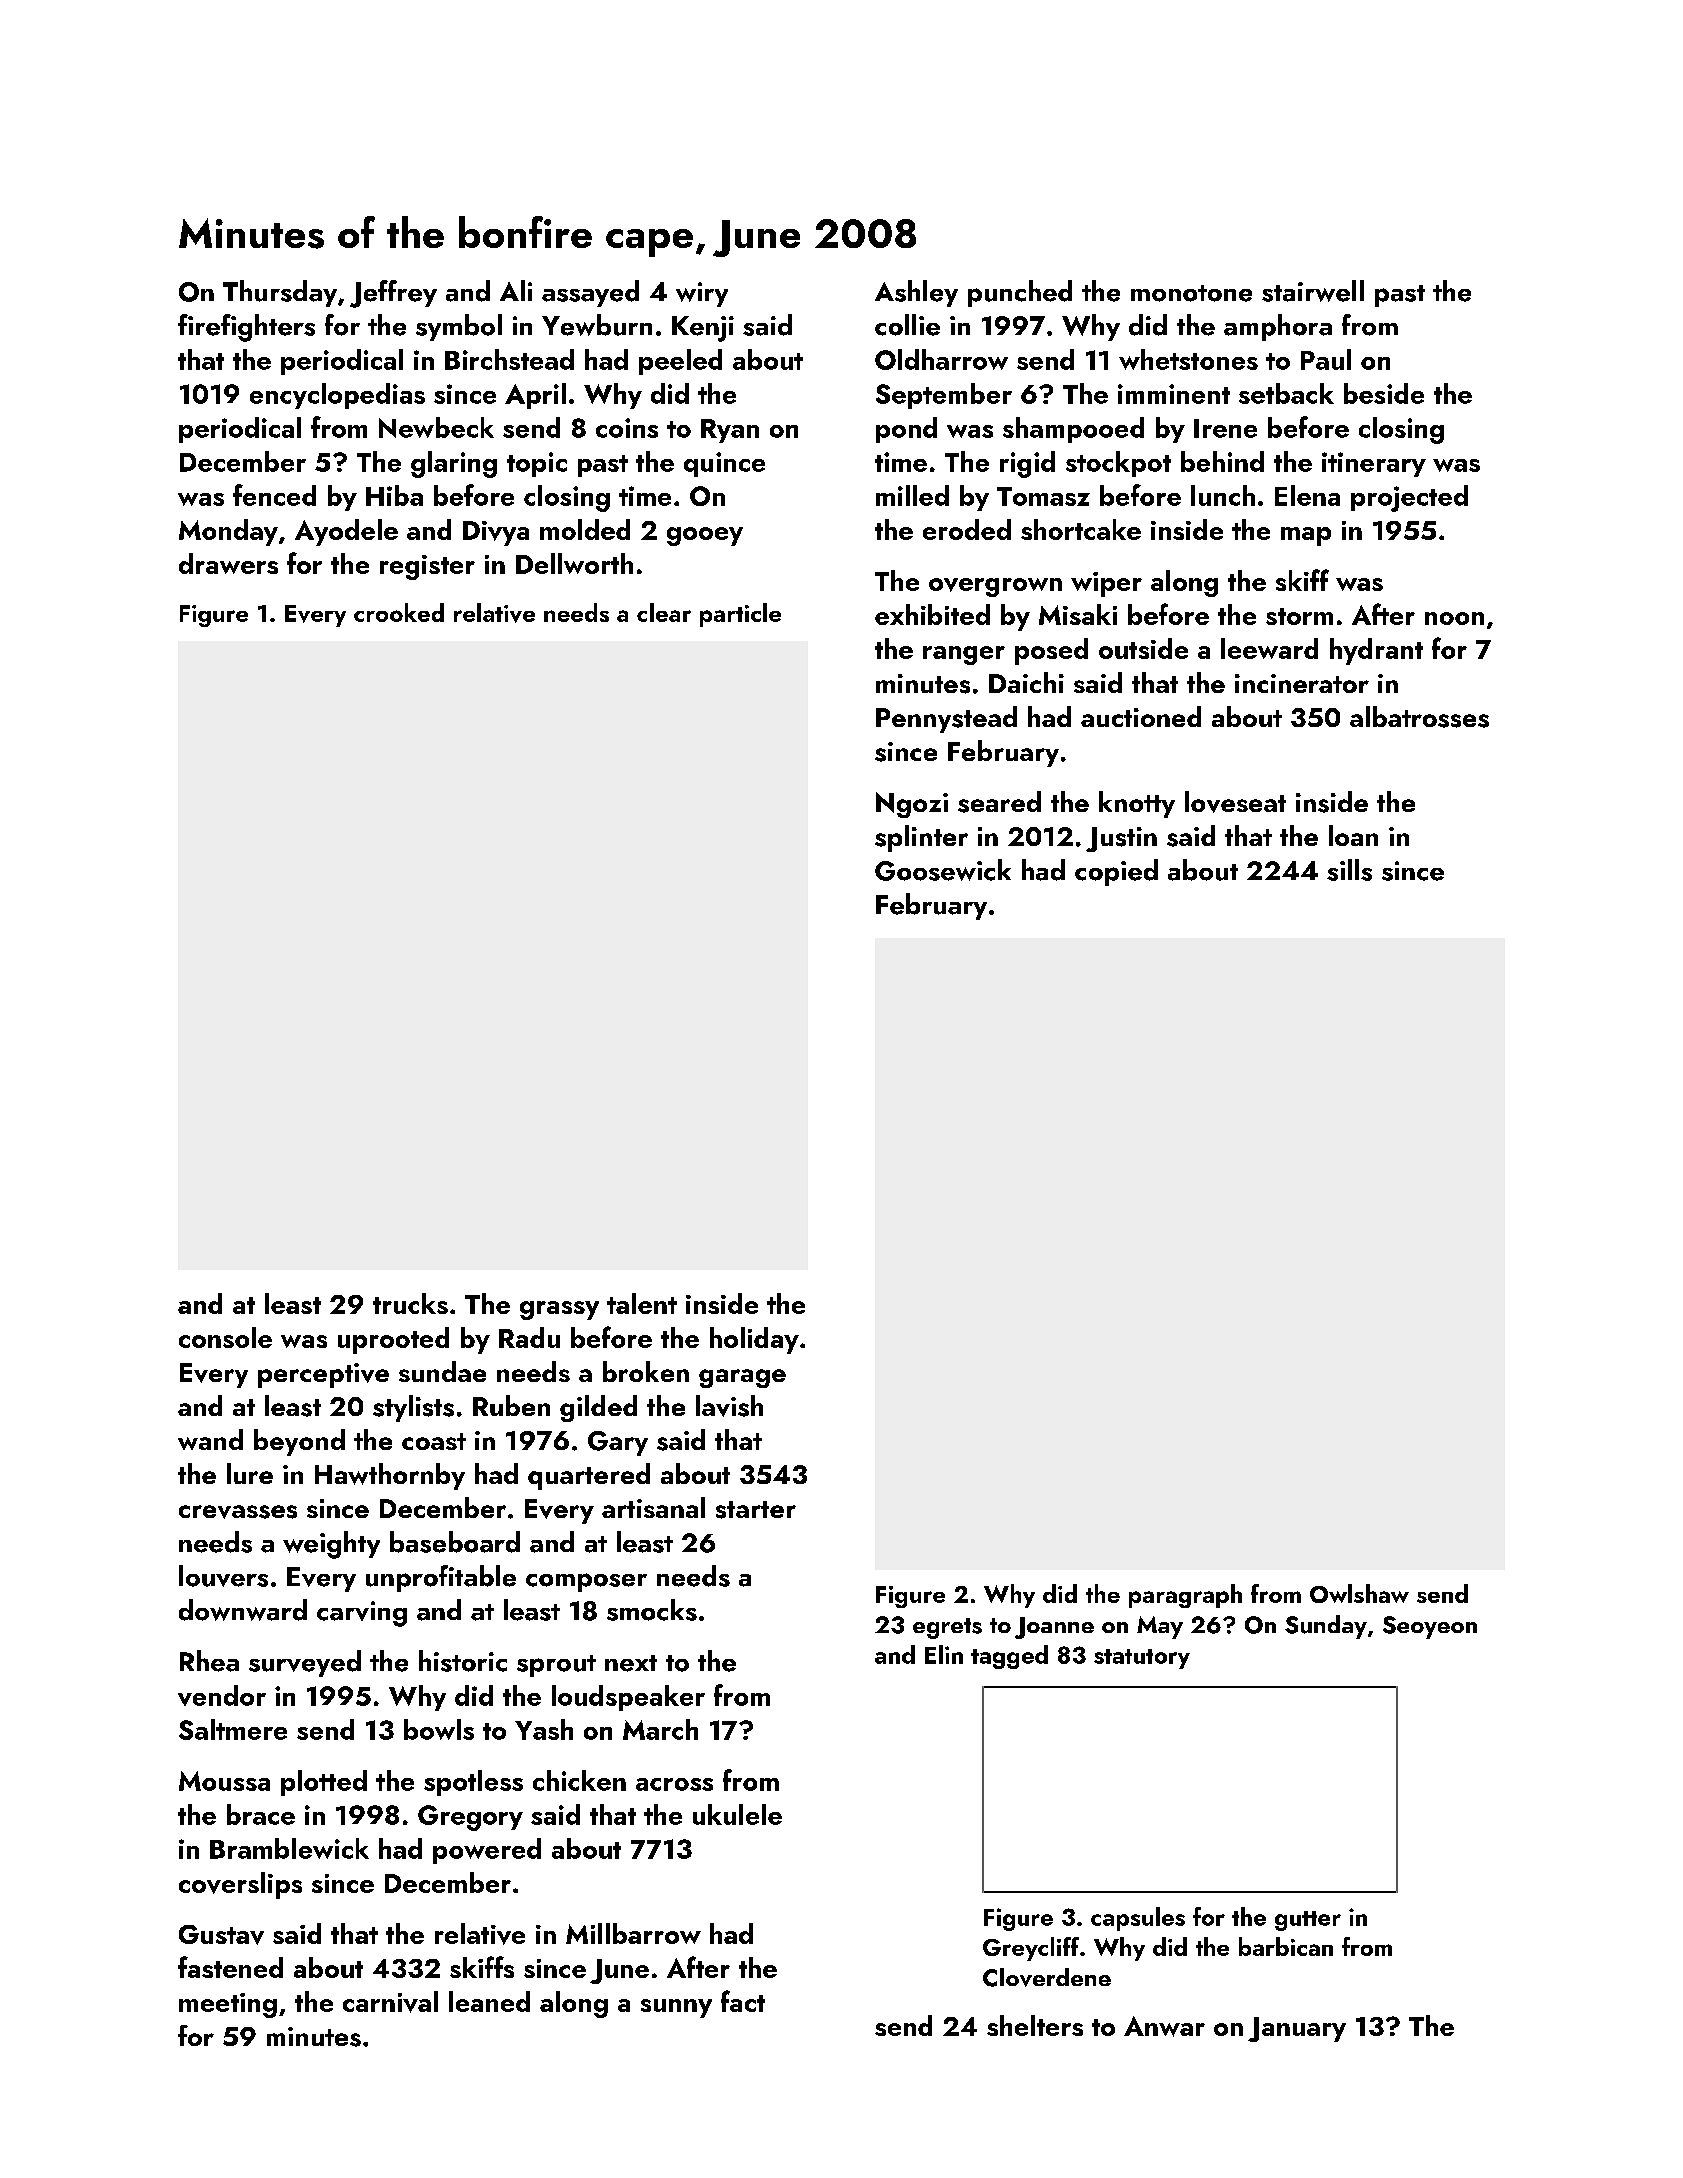  What do you see at coordinates (243, 1610) in the screenshot?
I see `downward` at bounding box center [243, 1610].
